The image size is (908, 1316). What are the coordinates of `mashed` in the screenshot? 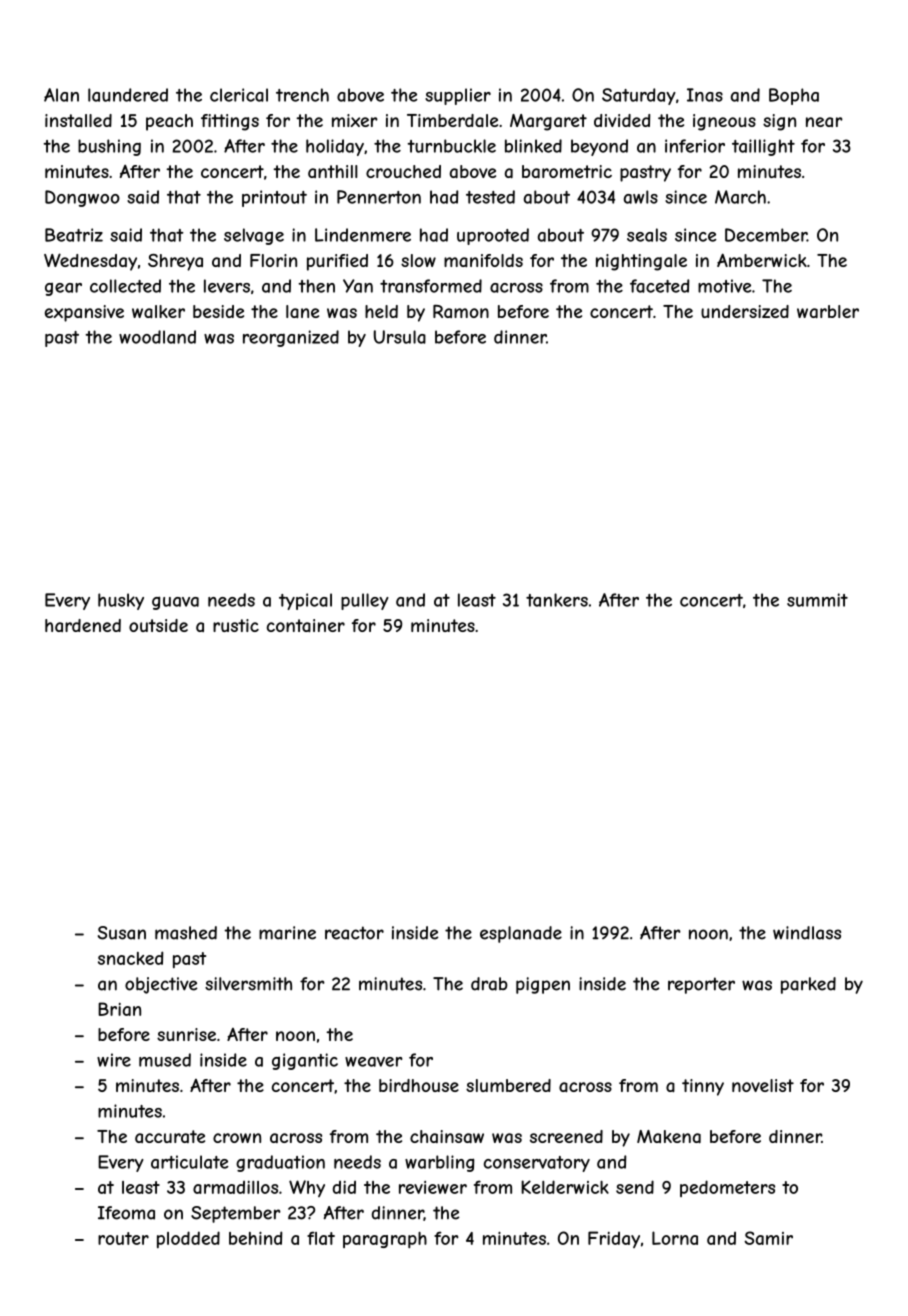 It's located at (186, 933).
